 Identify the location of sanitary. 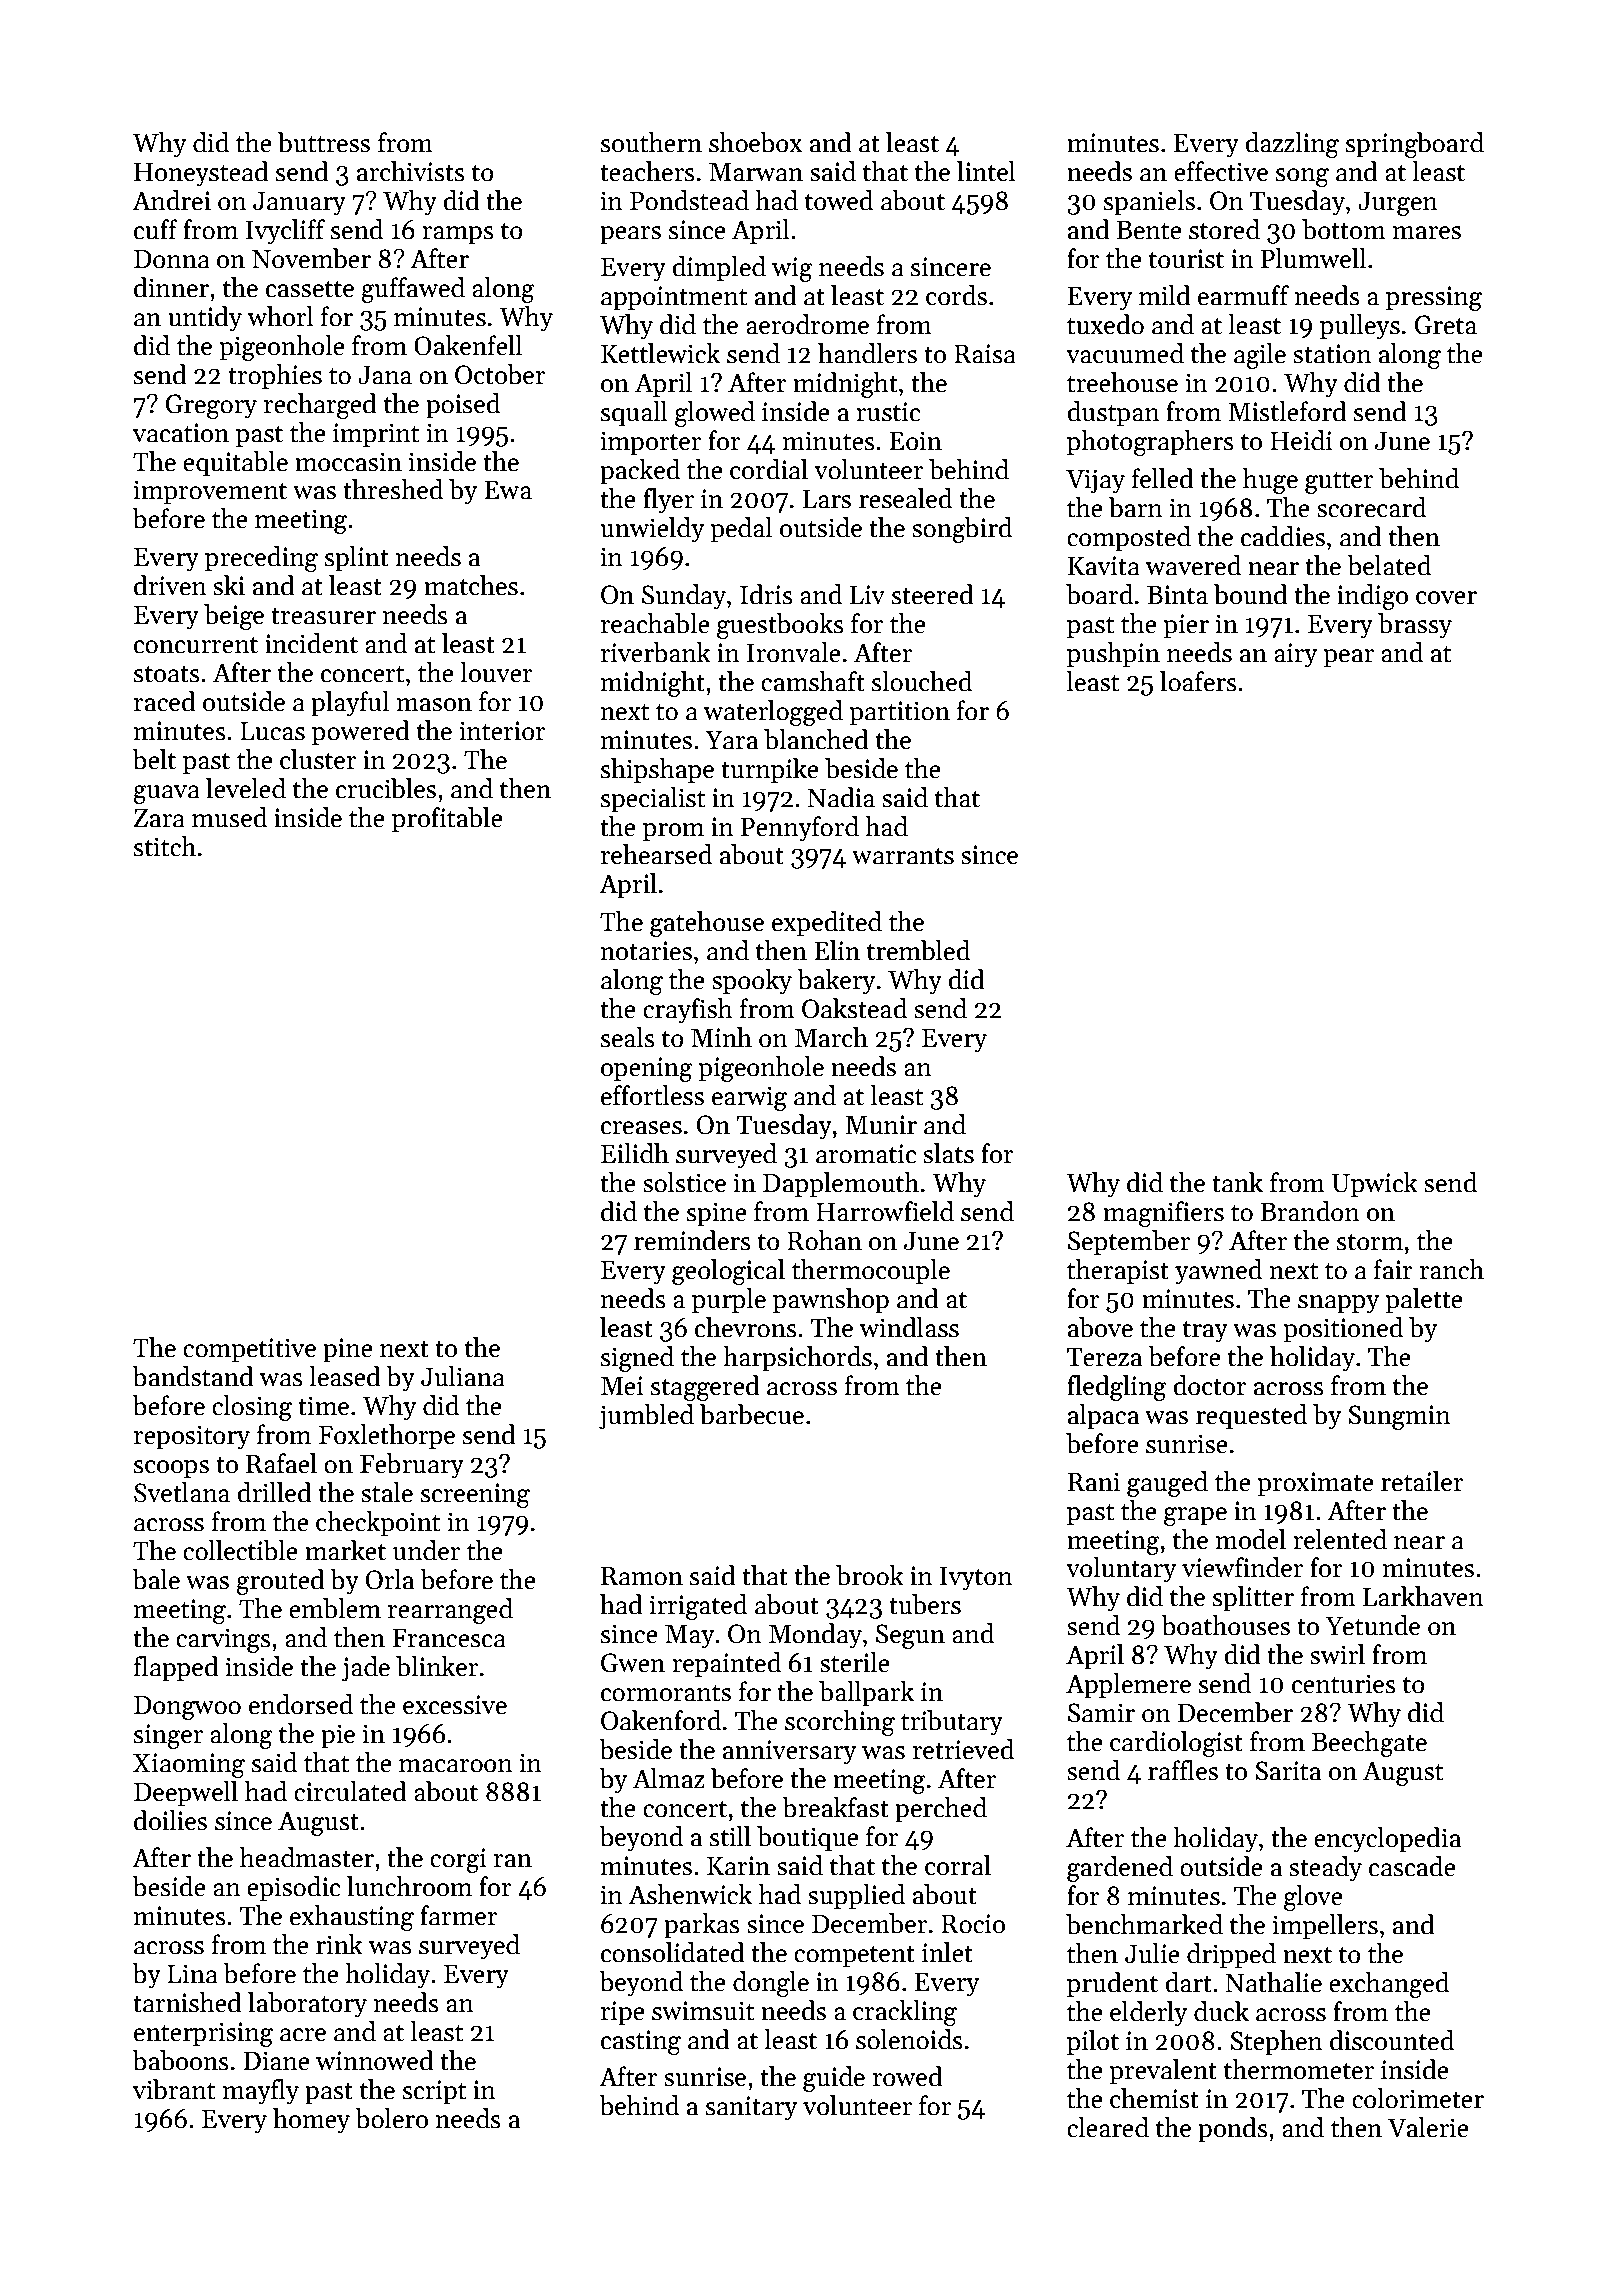
(751, 2108).
